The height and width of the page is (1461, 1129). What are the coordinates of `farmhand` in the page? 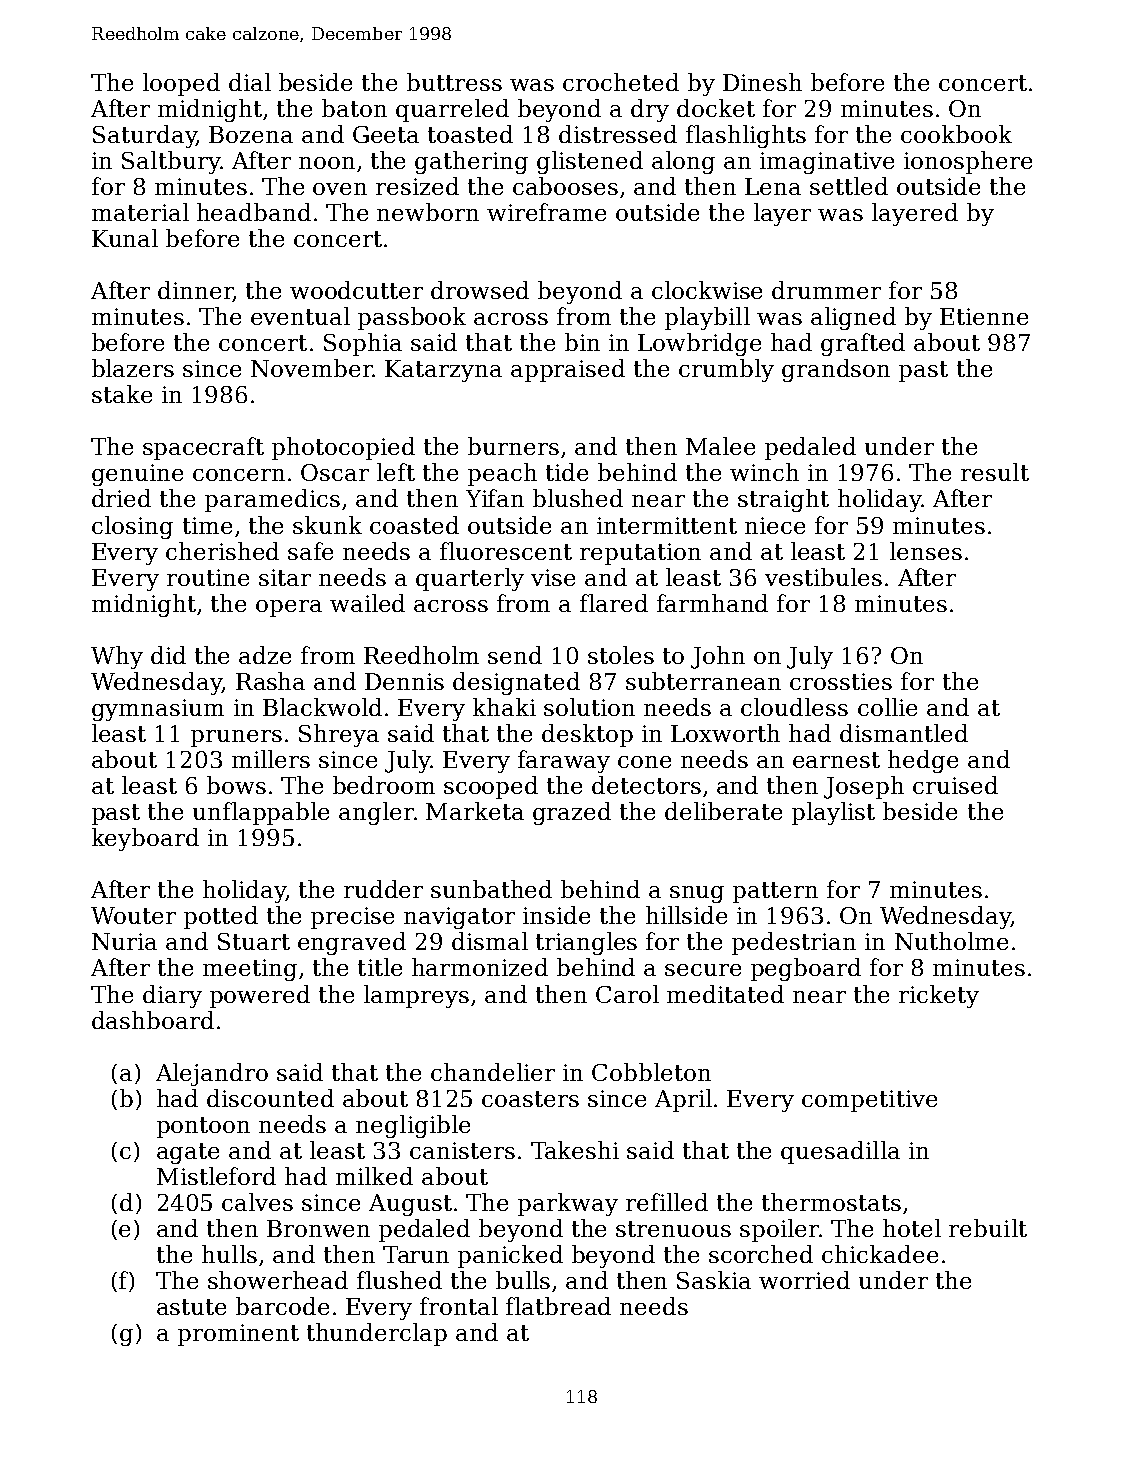 It's located at (712, 603).
